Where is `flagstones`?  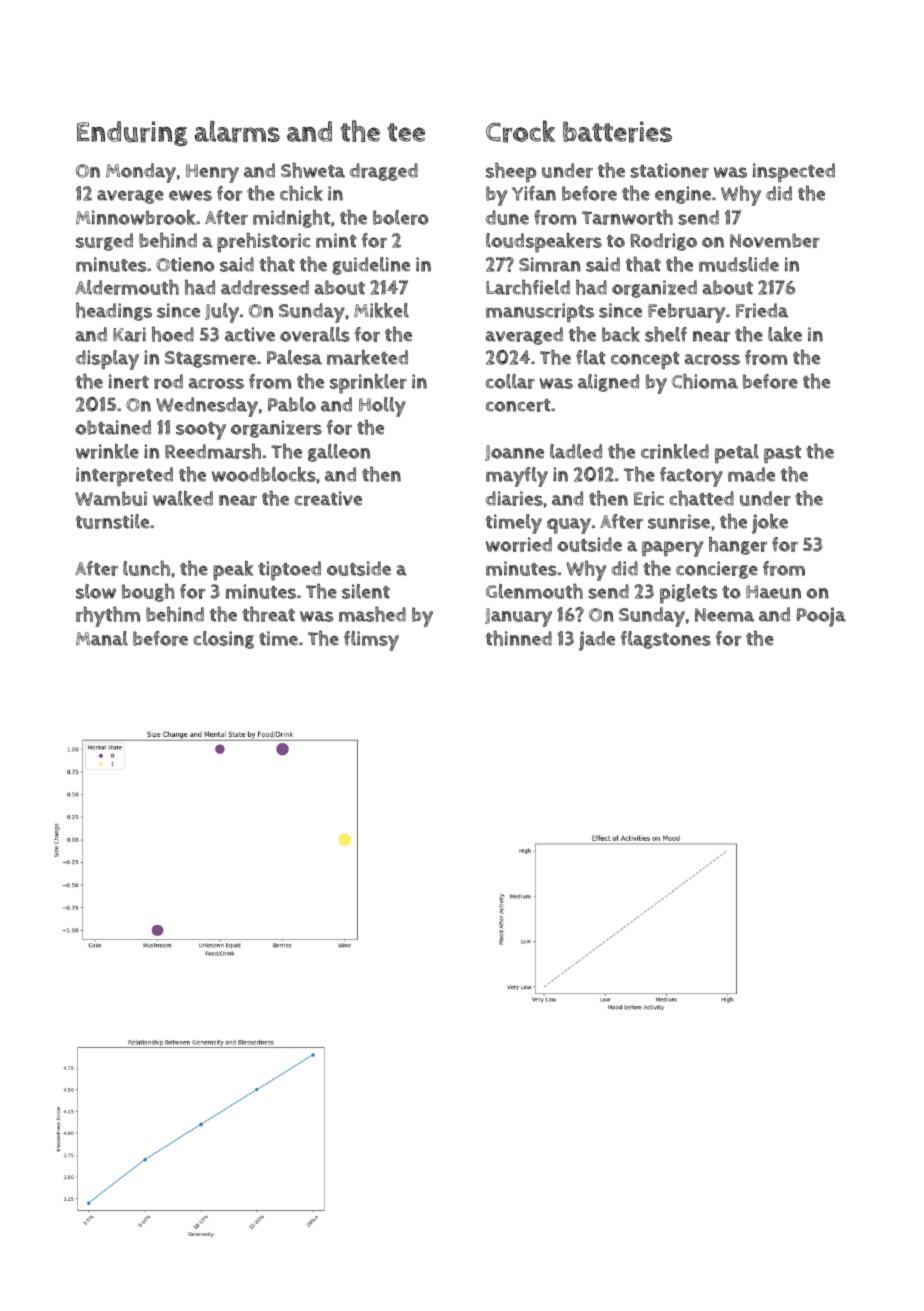 flagstones is located at coordinates (666, 640).
